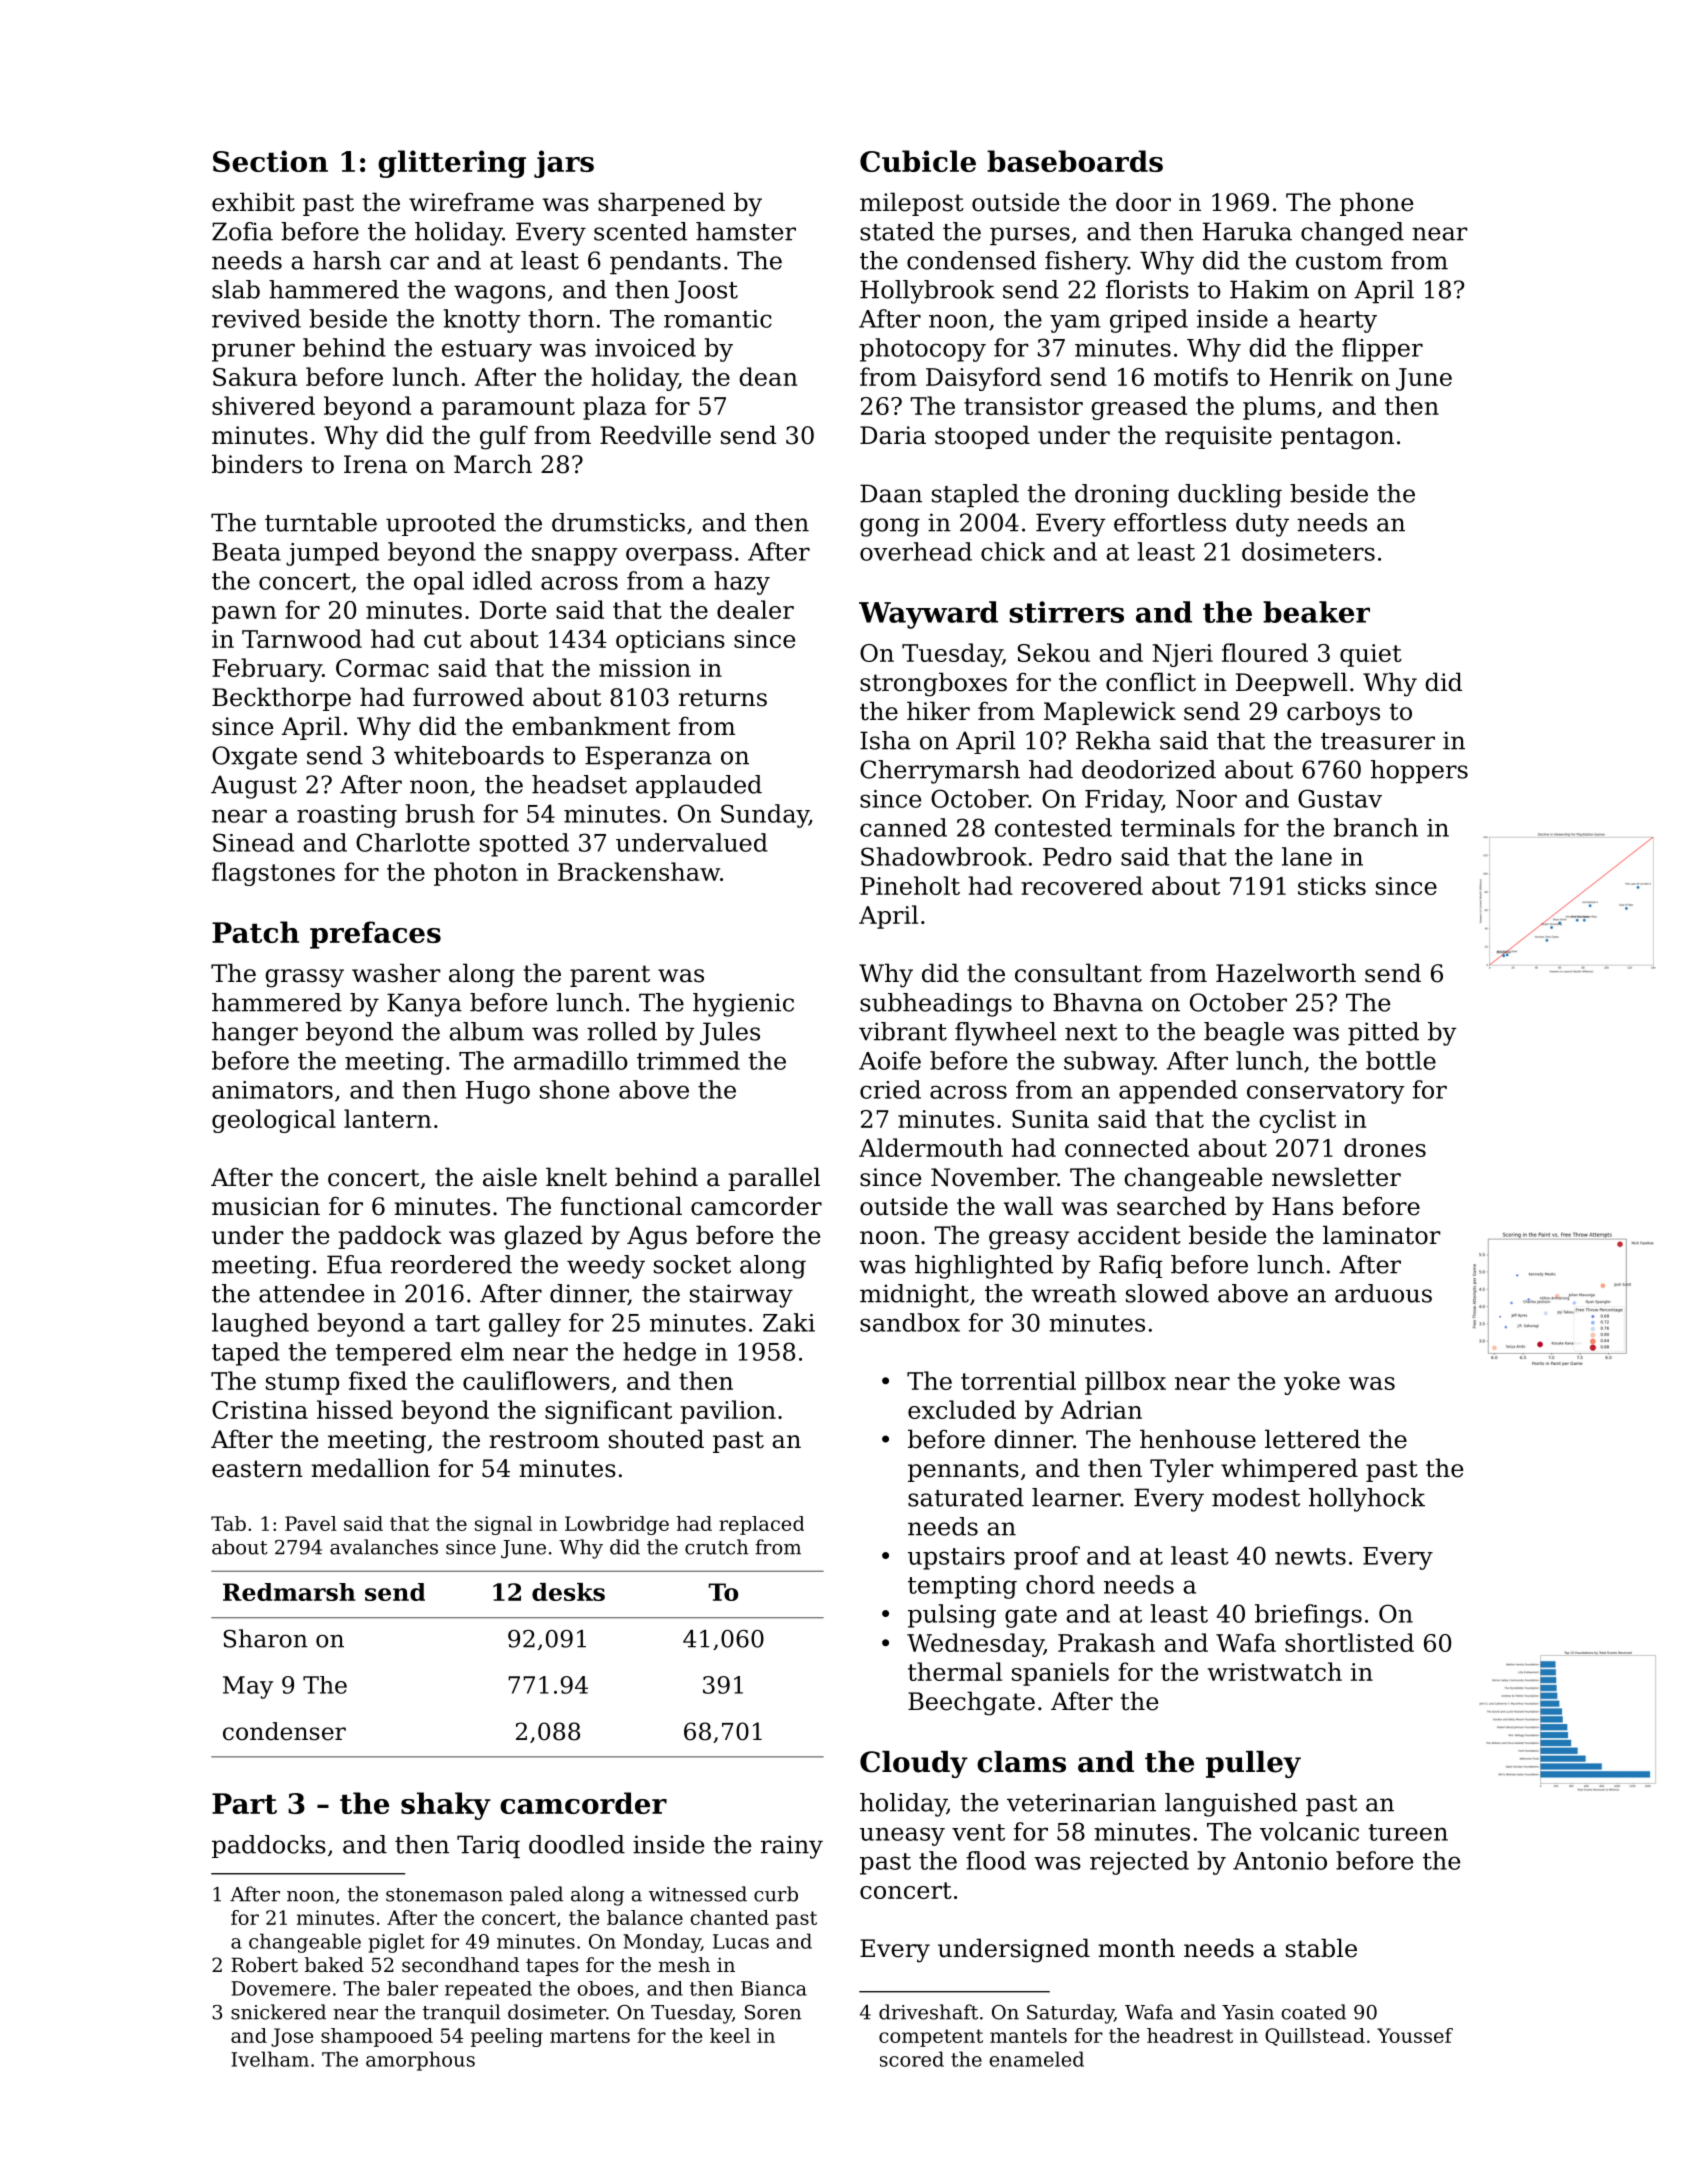 The image size is (1683, 2178). What do you see at coordinates (440, 813) in the page?
I see `brush` at bounding box center [440, 813].
